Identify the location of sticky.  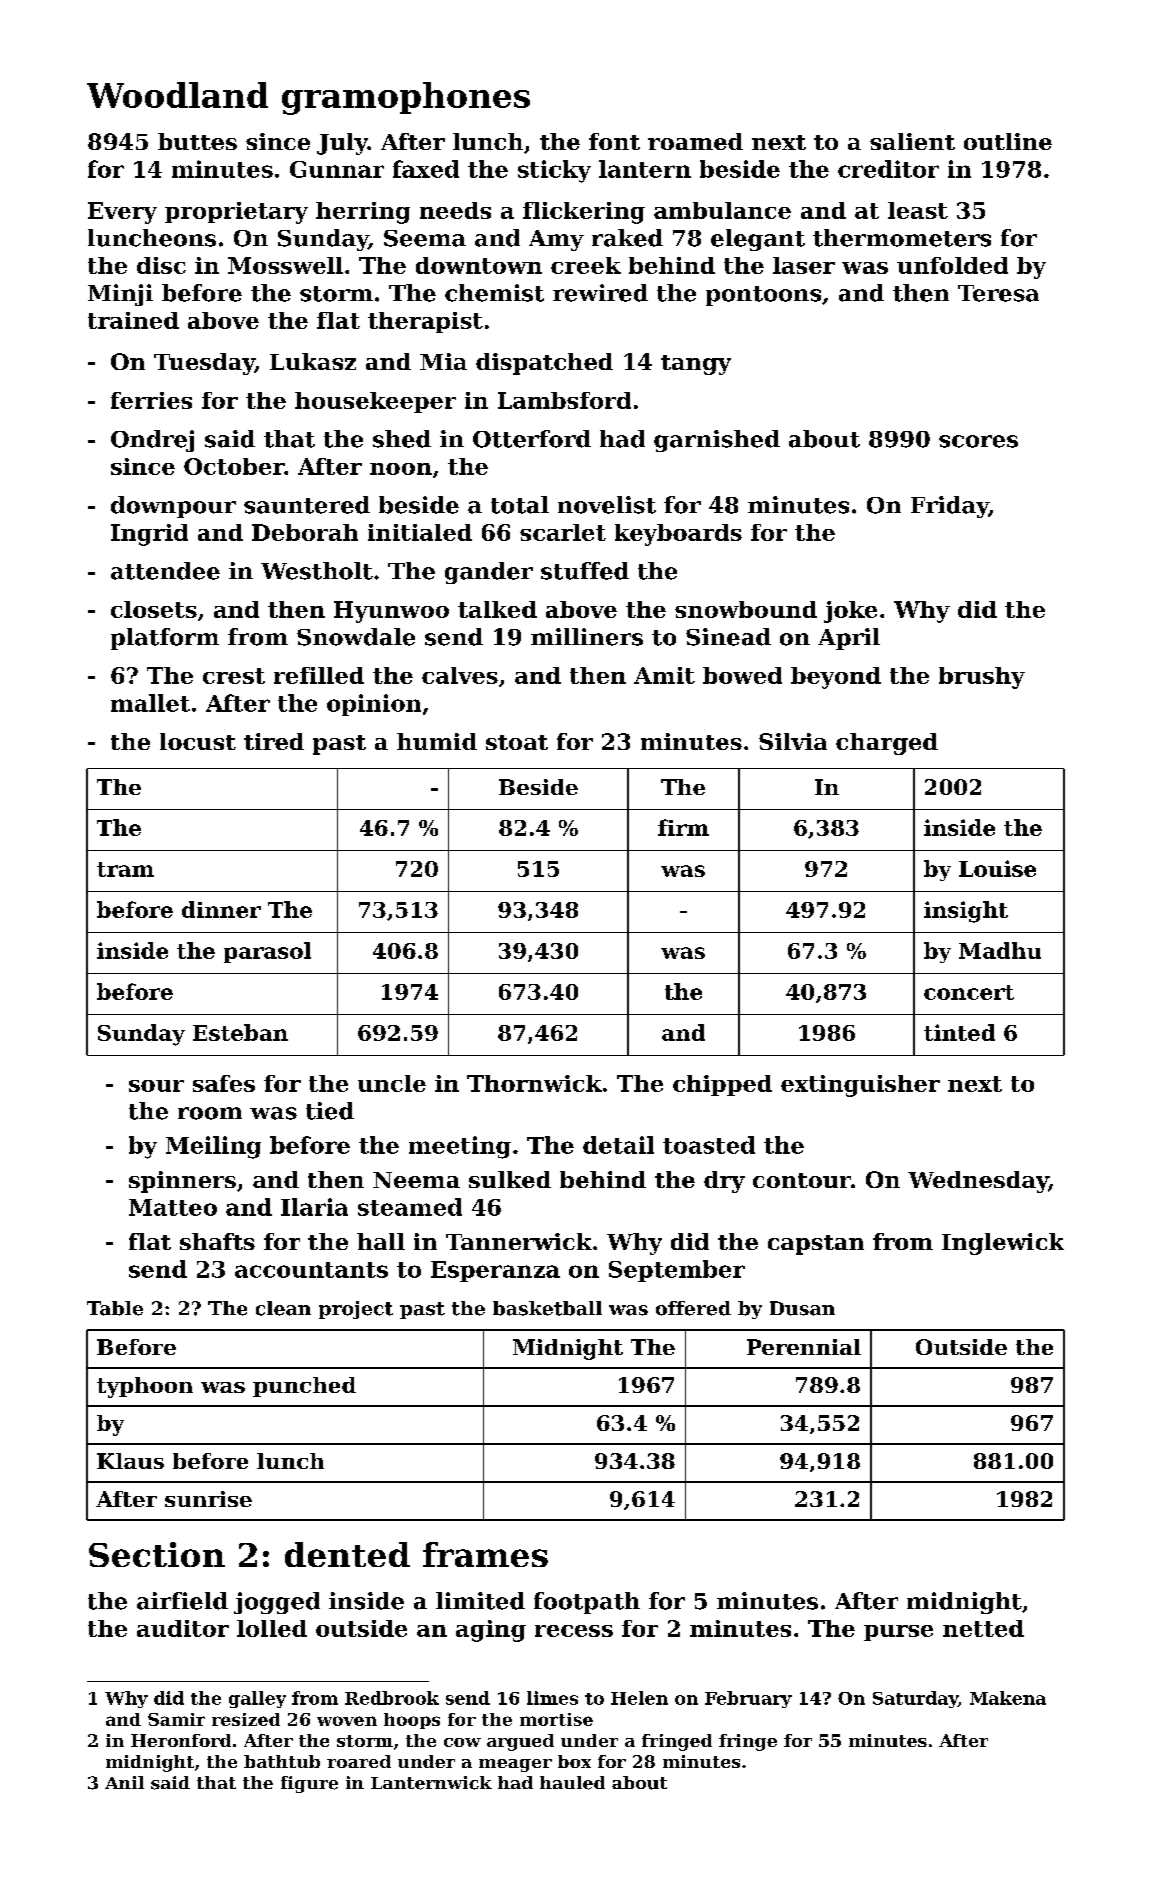
(554, 171).
